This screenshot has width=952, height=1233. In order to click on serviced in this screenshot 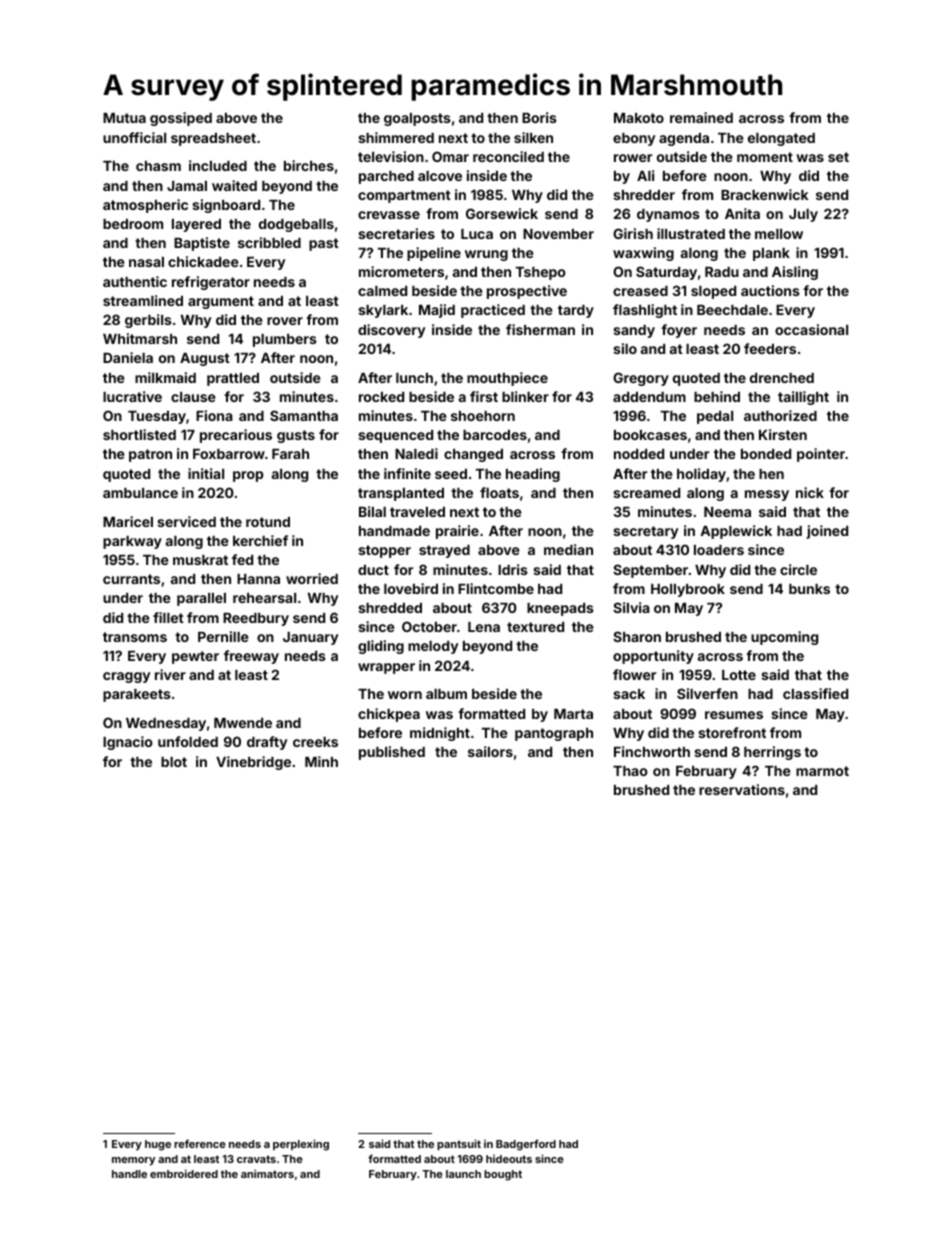, I will do `click(186, 521)`.
